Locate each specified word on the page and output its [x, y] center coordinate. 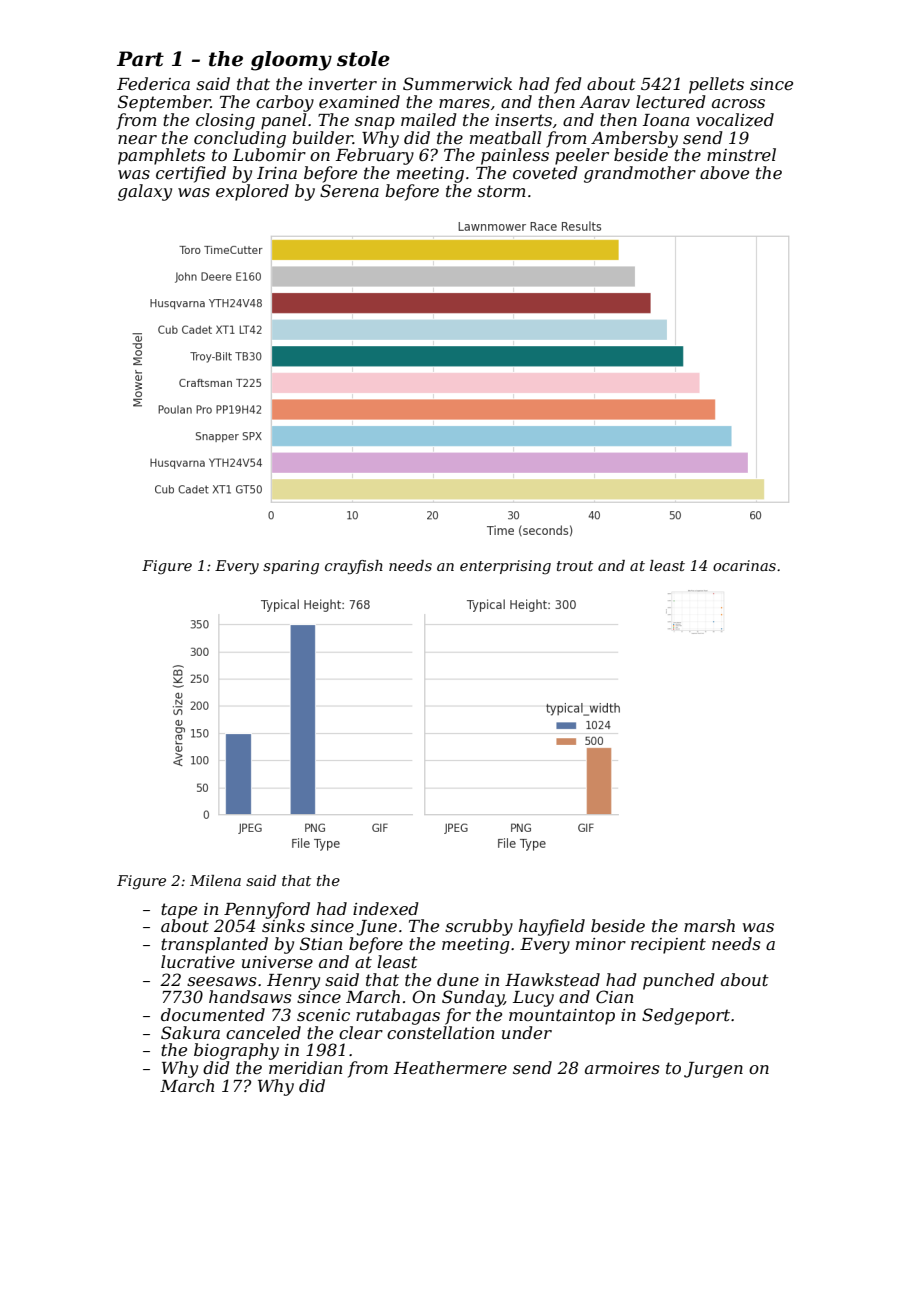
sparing [291, 567]
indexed [385, 908]
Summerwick [457, 83]
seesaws [222, 981]
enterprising [505, 567]
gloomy [291, 61]
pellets [716, 85]
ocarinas [744, 565]
